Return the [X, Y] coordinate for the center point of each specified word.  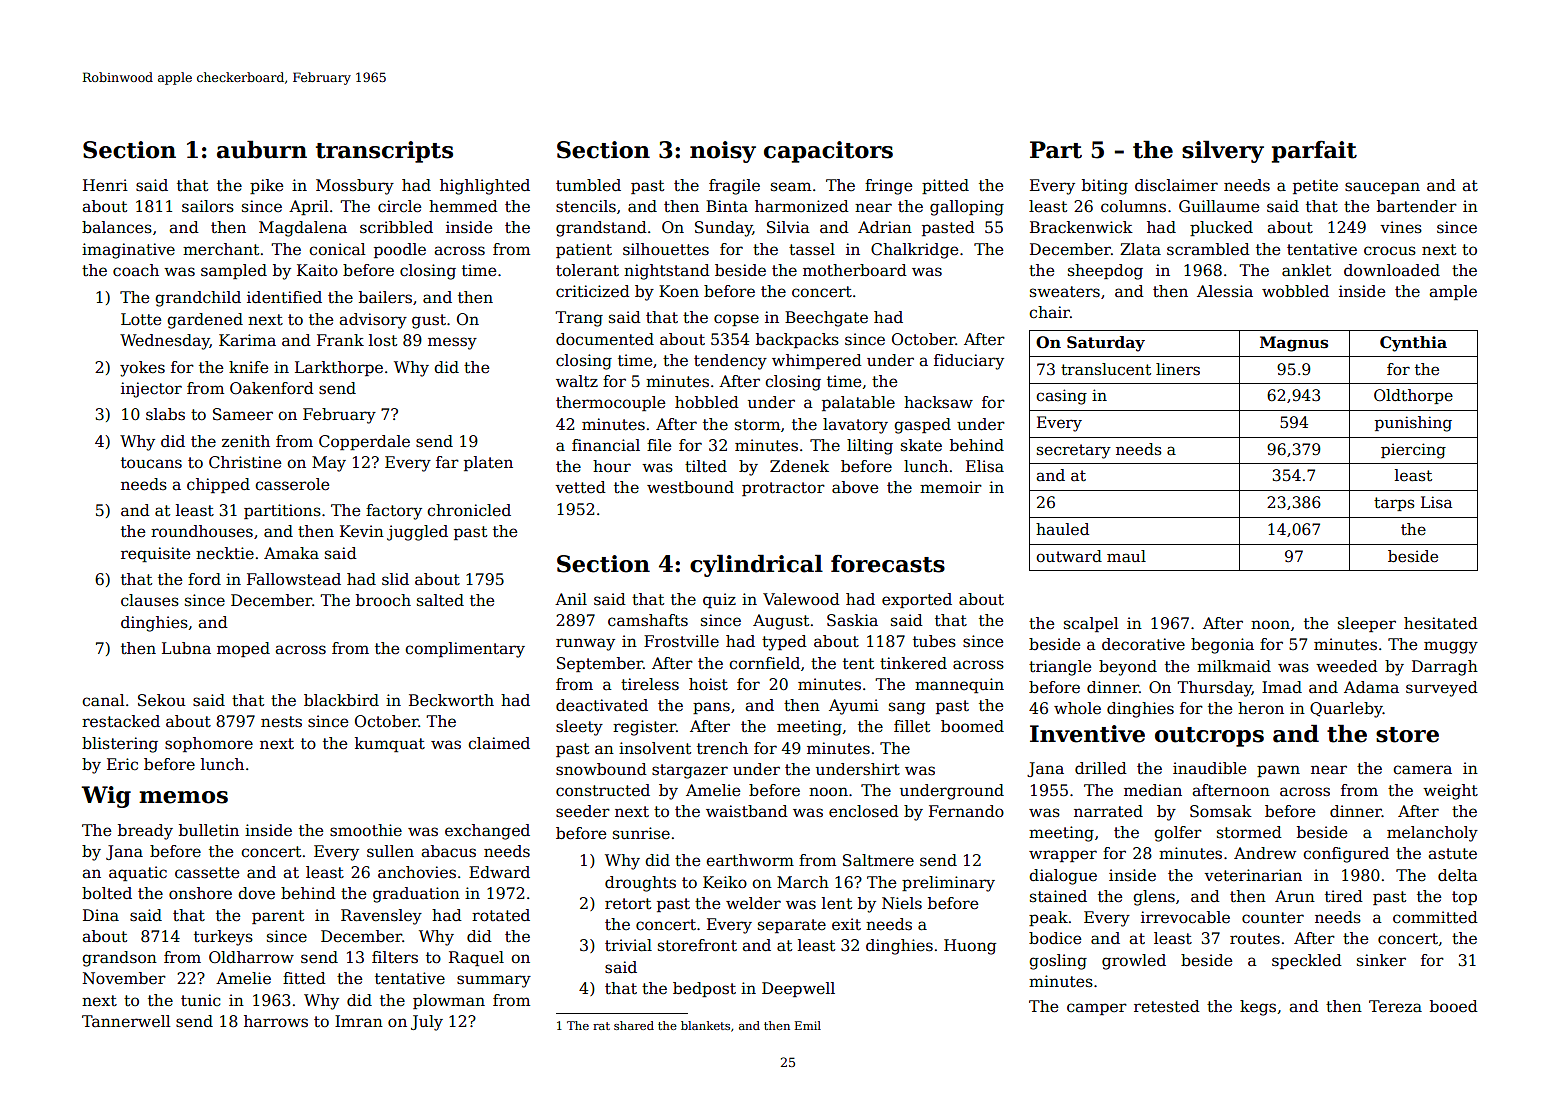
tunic [201, 1000]
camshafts [648, 620]
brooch [383, 600]
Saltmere [878, 860]
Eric [122, 764]
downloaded [1392, 270]
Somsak [1221, 811]
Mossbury [355, 187]
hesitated [1441, 623]
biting [1105, 187]
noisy [723, 152]
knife [248, 367]
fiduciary [969, 362]
